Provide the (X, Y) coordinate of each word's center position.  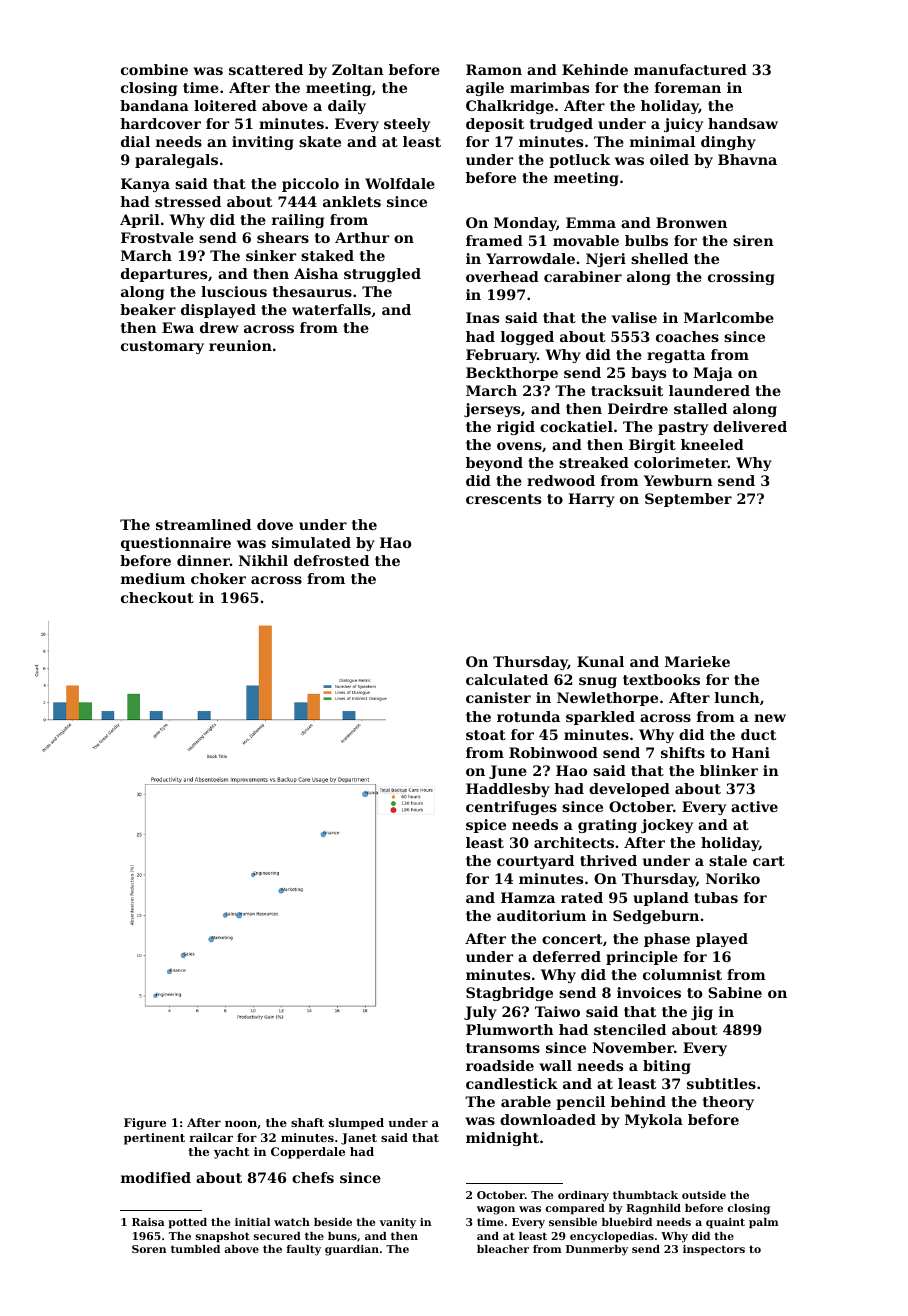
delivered (750, 426)
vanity (397, 1223)
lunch (737, 697)
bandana (154, 105)
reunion (240, 345)
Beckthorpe (512, 374)
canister (498, 697)
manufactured (690, 69)
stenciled (630, 1029)
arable (526, 1101)
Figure (145, 1124)
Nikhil (263, 560)
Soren (149, 1249)
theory (728, 1103)
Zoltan (358, 69)
